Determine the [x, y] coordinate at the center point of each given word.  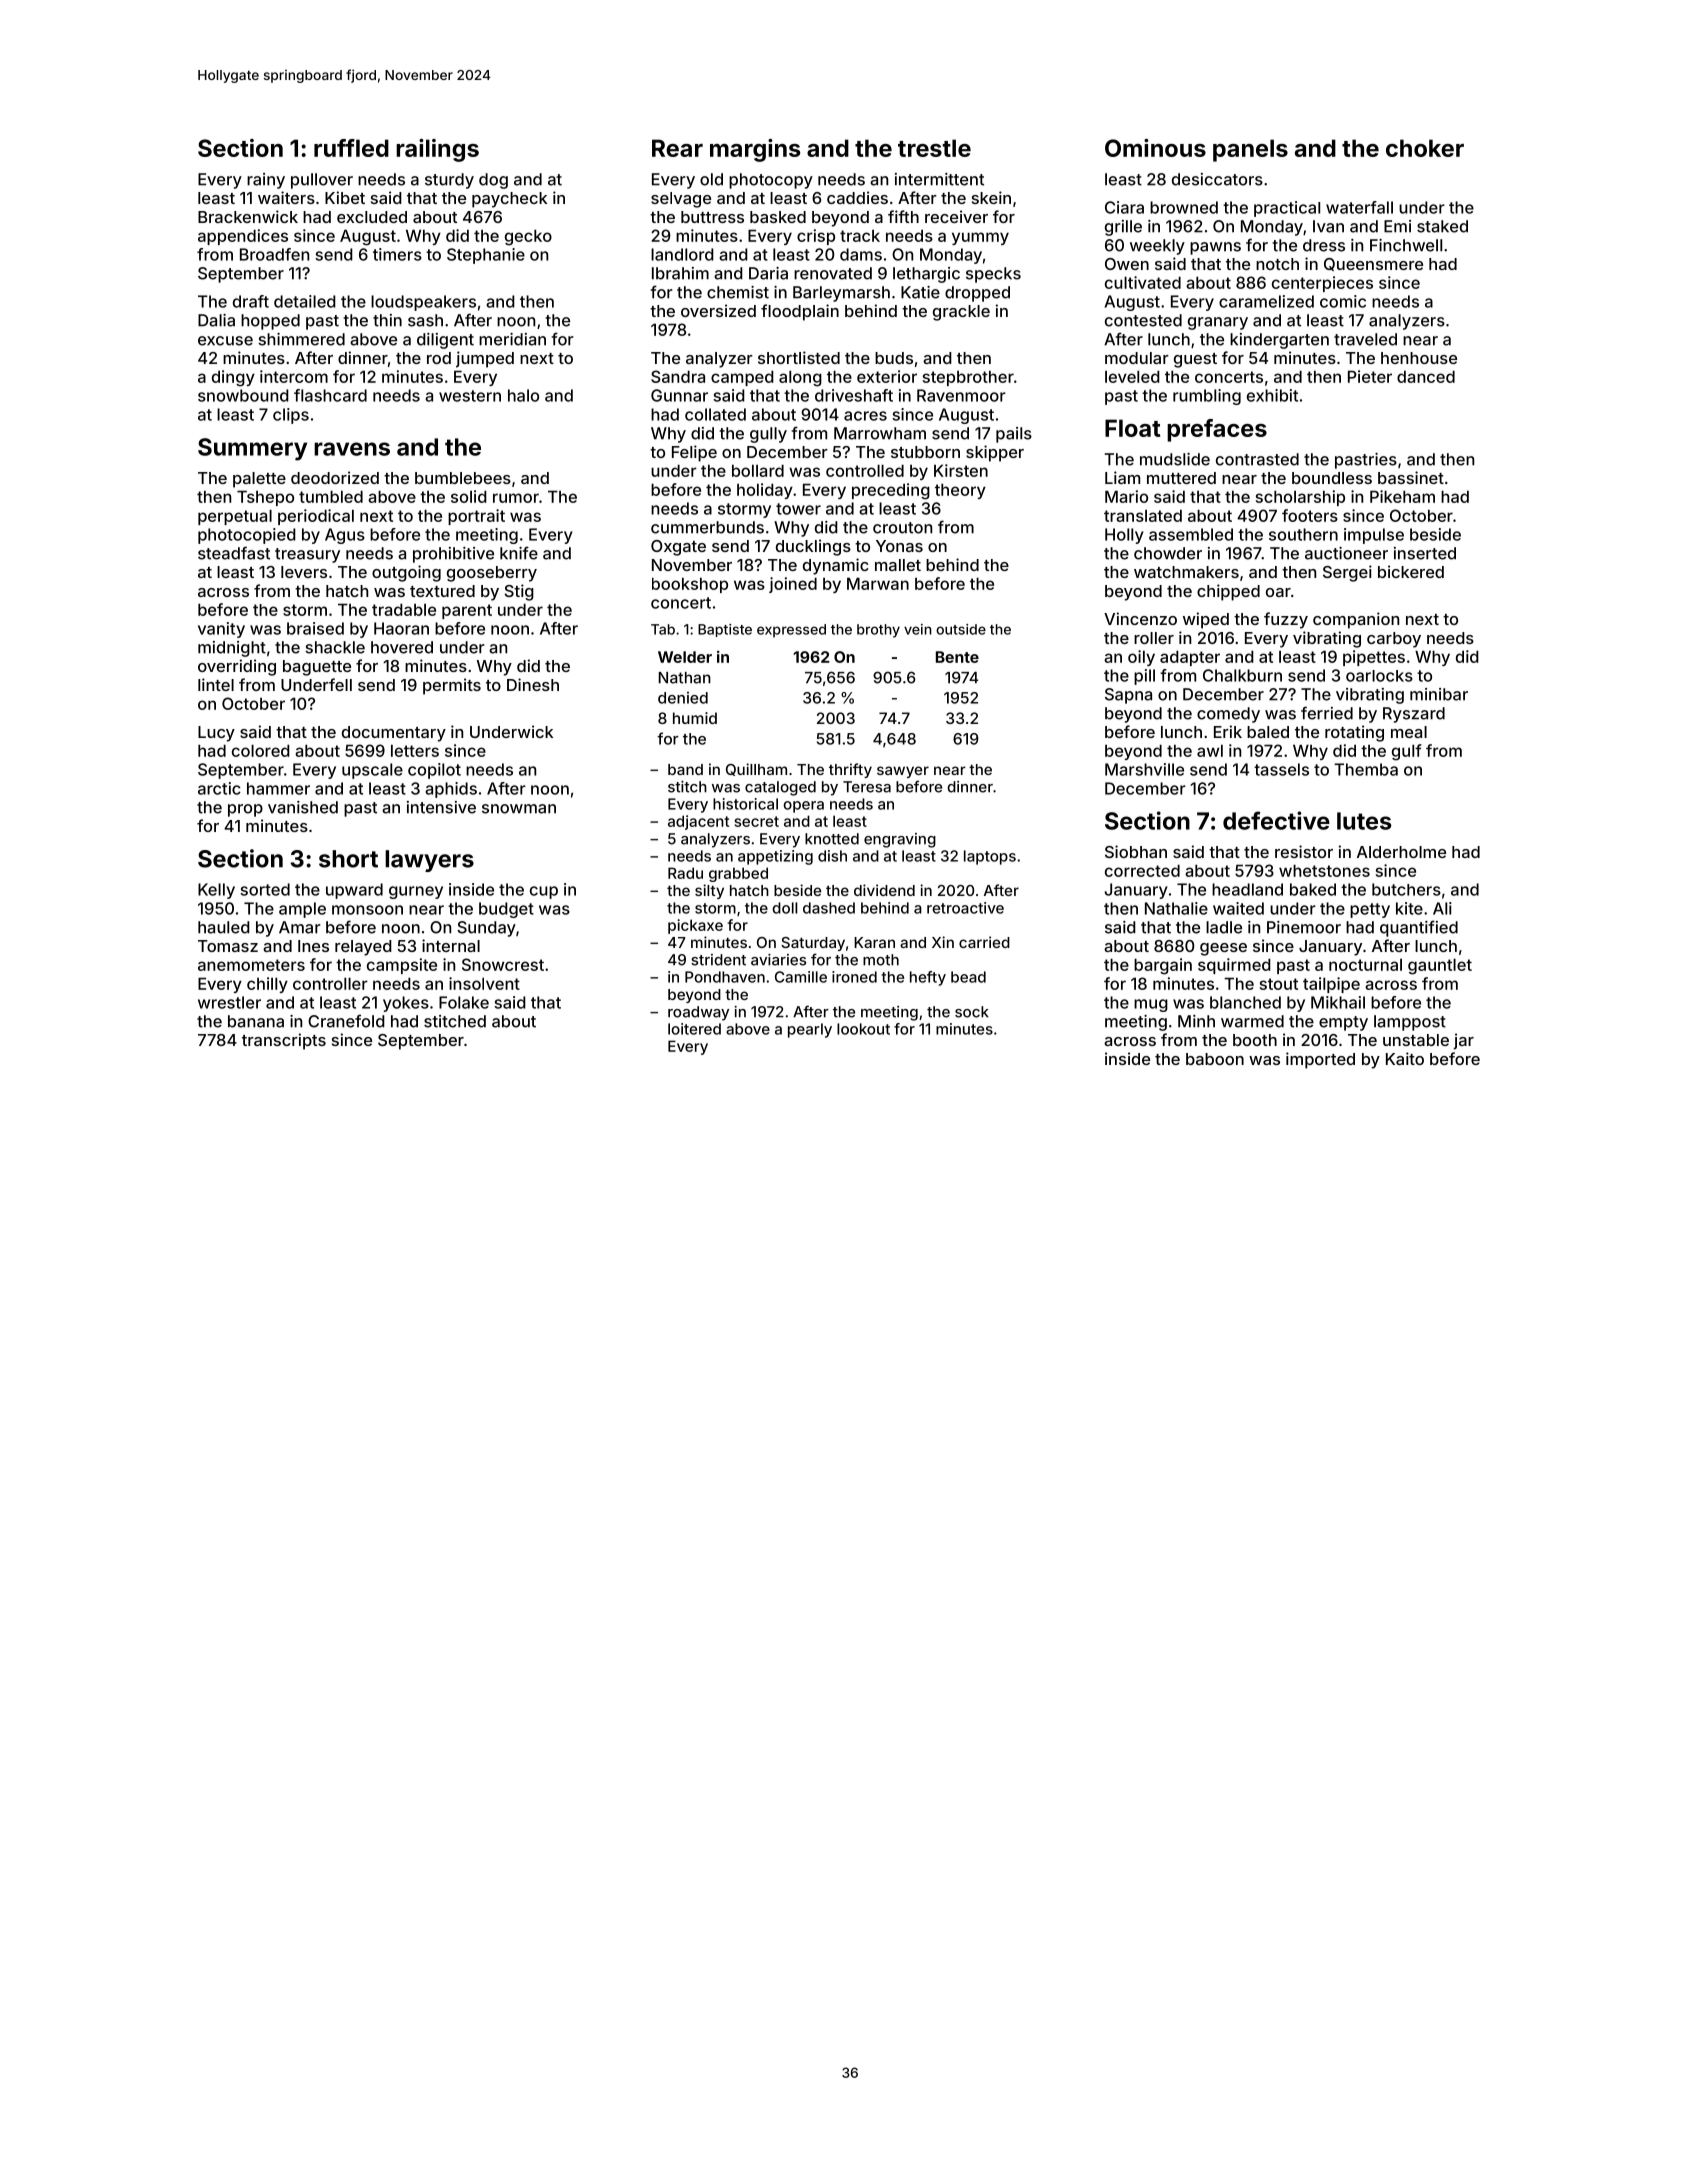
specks [993, 275]
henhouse [1419, 358]
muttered [1181, 478]
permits [452, 686]
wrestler [229, 1002]
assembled [1191, 534]
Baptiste [725, 630]
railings [437, 150]
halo [523, 395]
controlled [865, 470]
